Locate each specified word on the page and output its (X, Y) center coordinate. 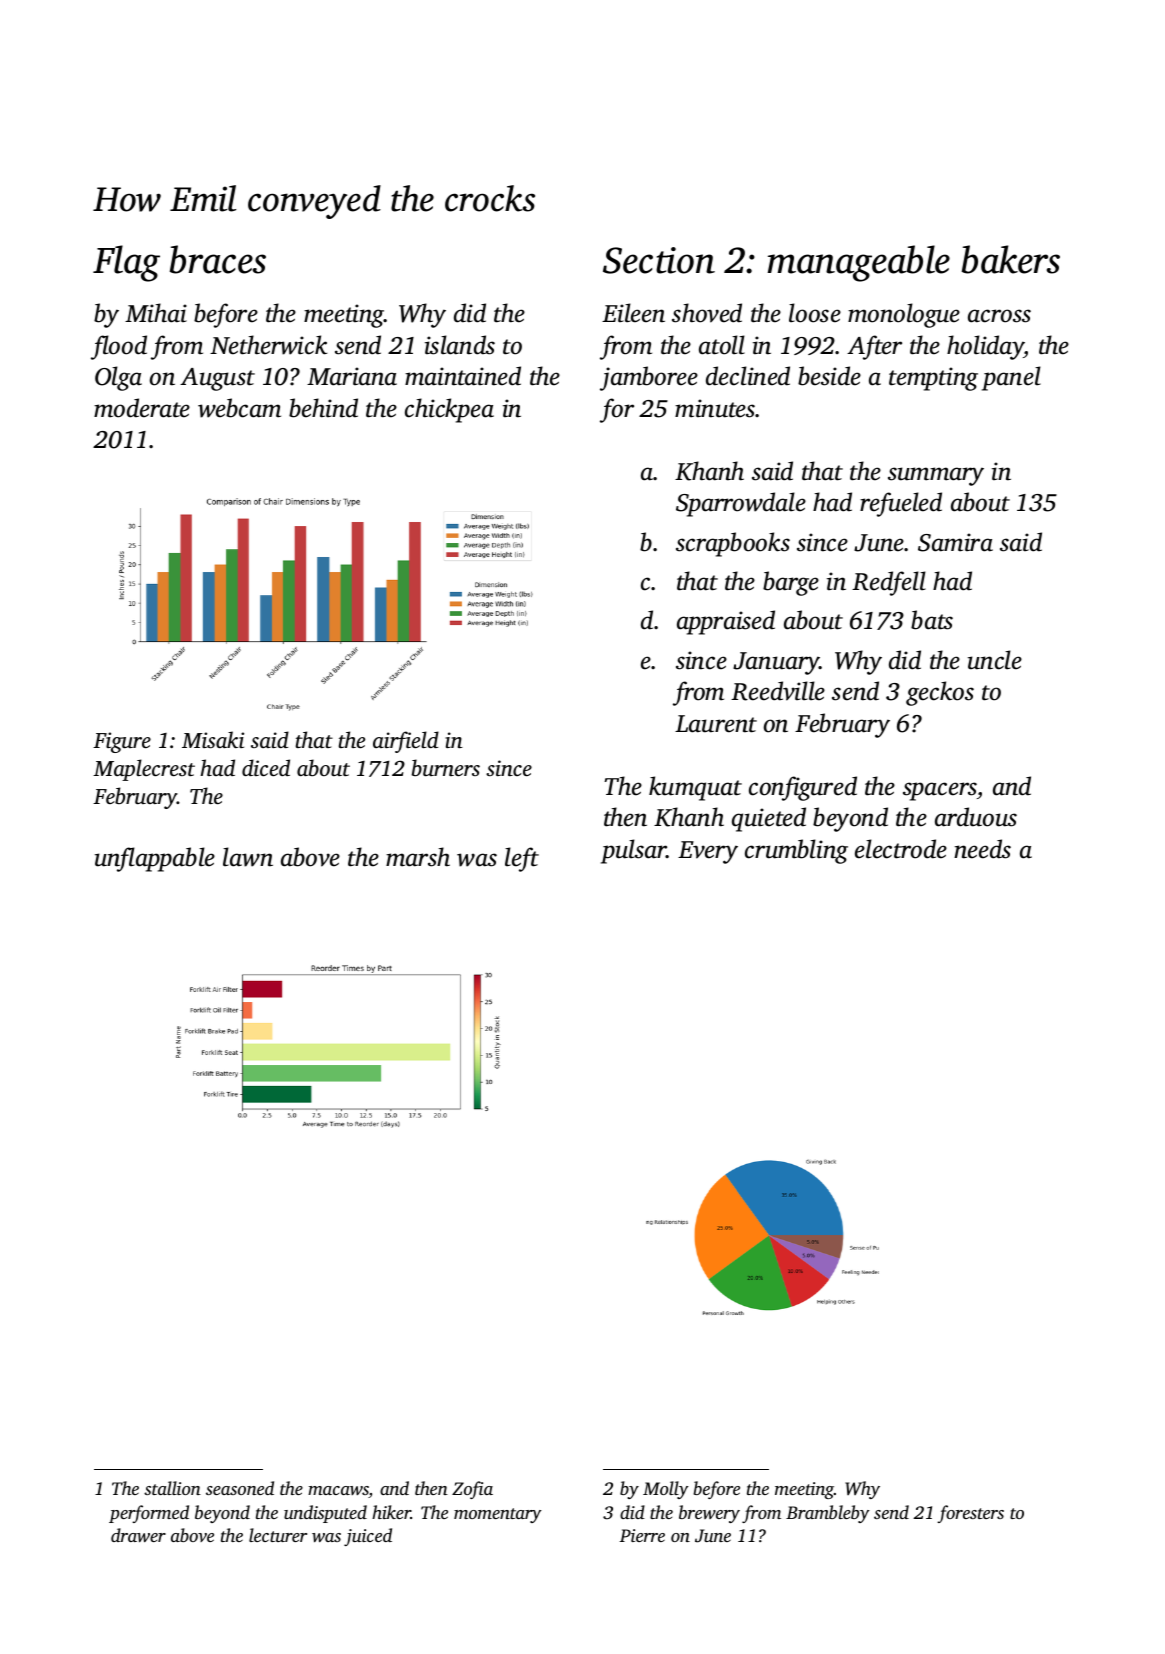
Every (708, 852)
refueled (901, 504)
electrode (901, 849)
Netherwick (268, 345)
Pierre (642, 1535)
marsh (418, 857)
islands (460, 345)
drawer (138, 1535)
